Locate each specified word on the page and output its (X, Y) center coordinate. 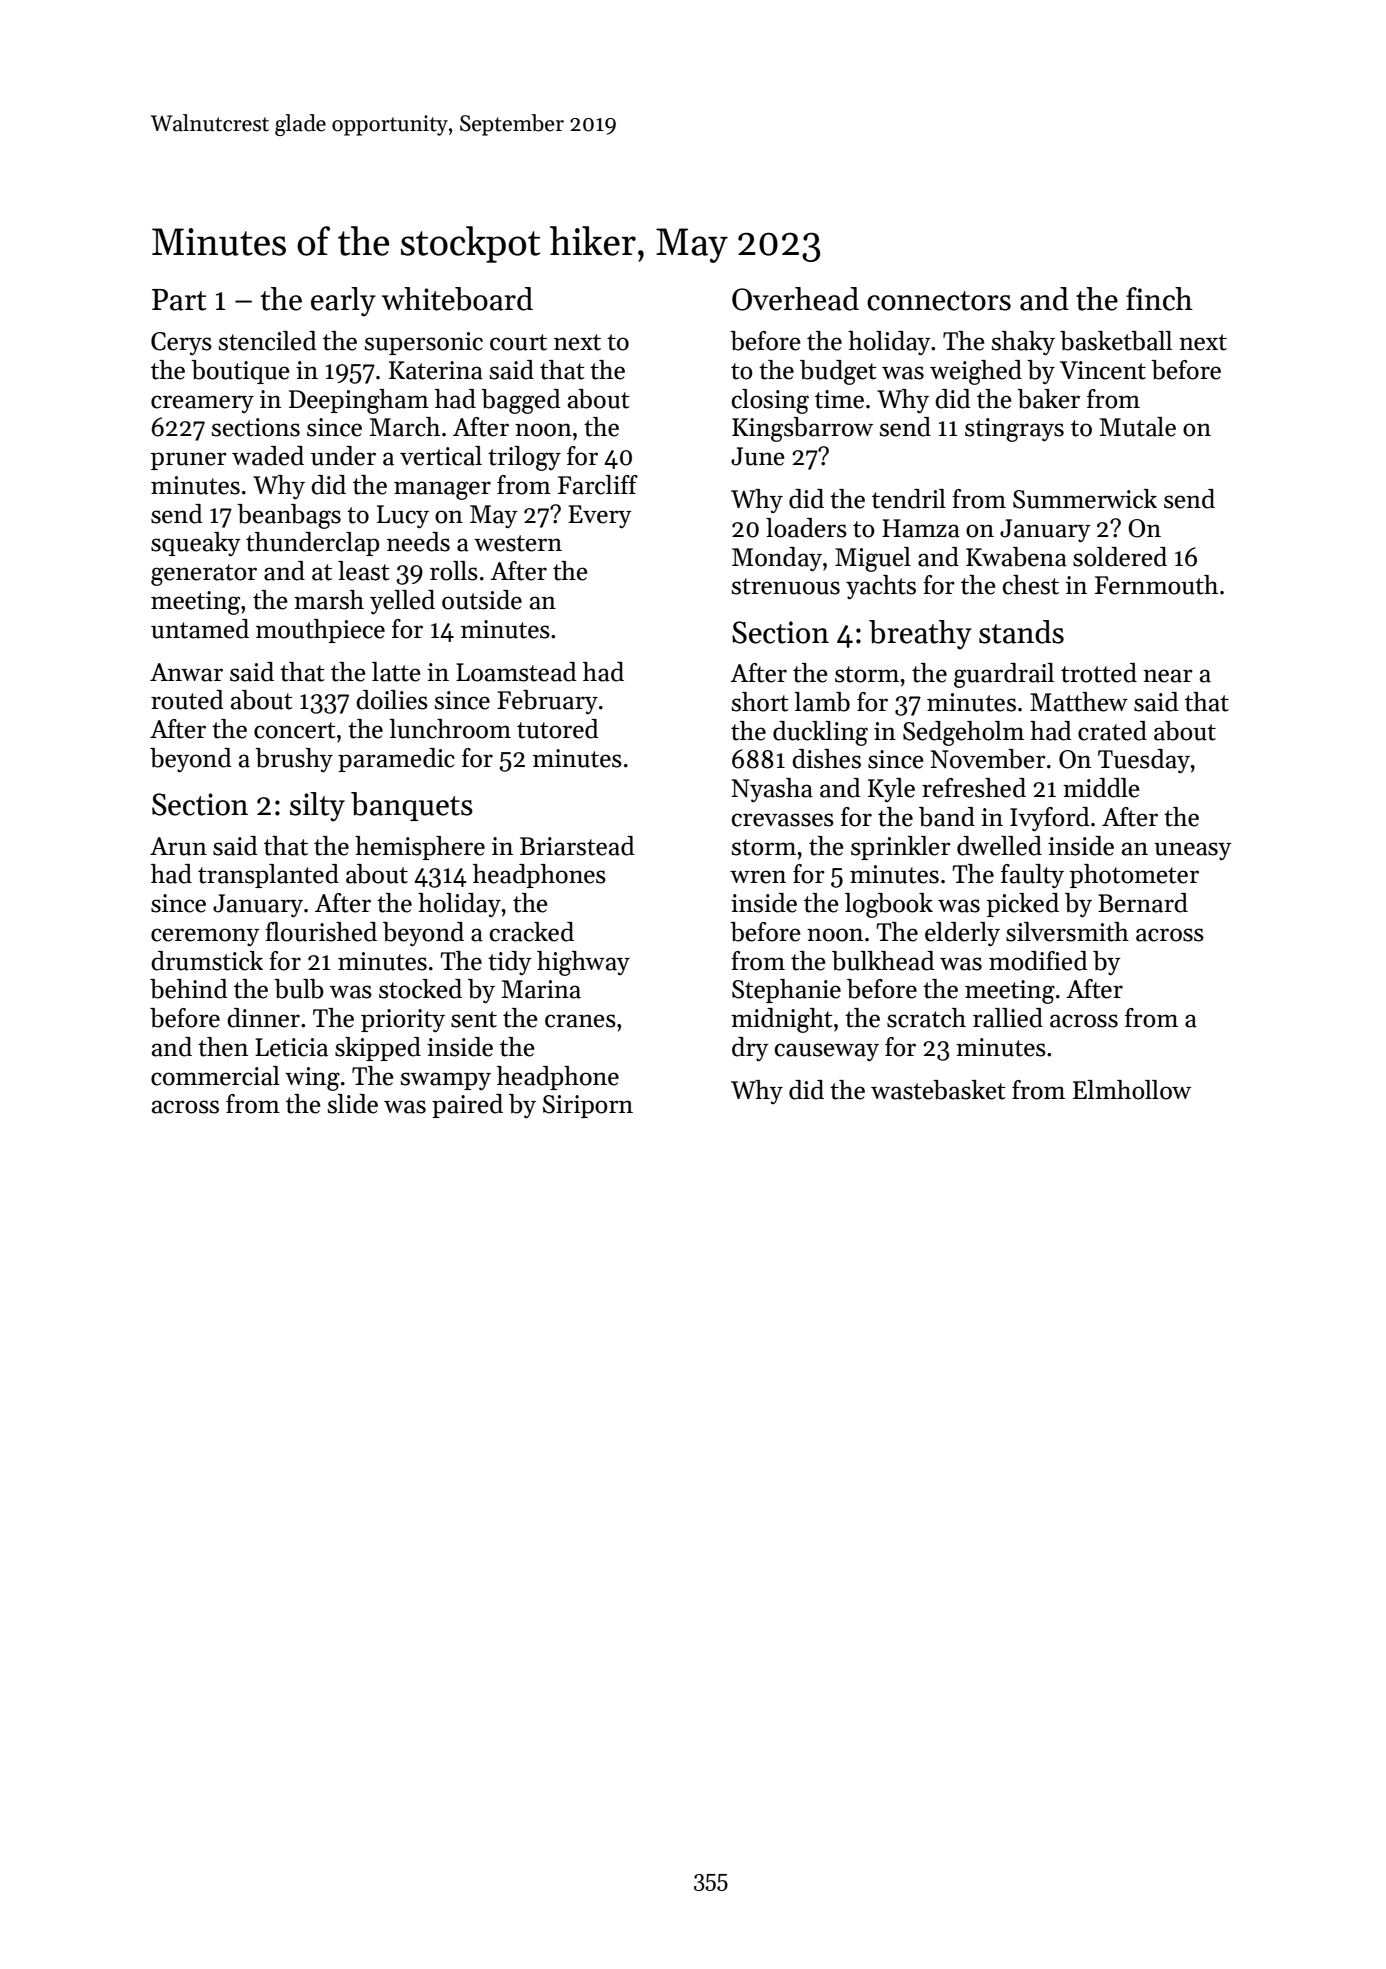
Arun (178, 846)
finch (1159, 299)
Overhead (795, 299)
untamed (200, 629)
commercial (215, 1076)
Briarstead (577, 846)
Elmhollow (1132, 1090)
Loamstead (516, 672)
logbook (889, 905)
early (343, 302)
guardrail (1004, 675)
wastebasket (938, 1090)
